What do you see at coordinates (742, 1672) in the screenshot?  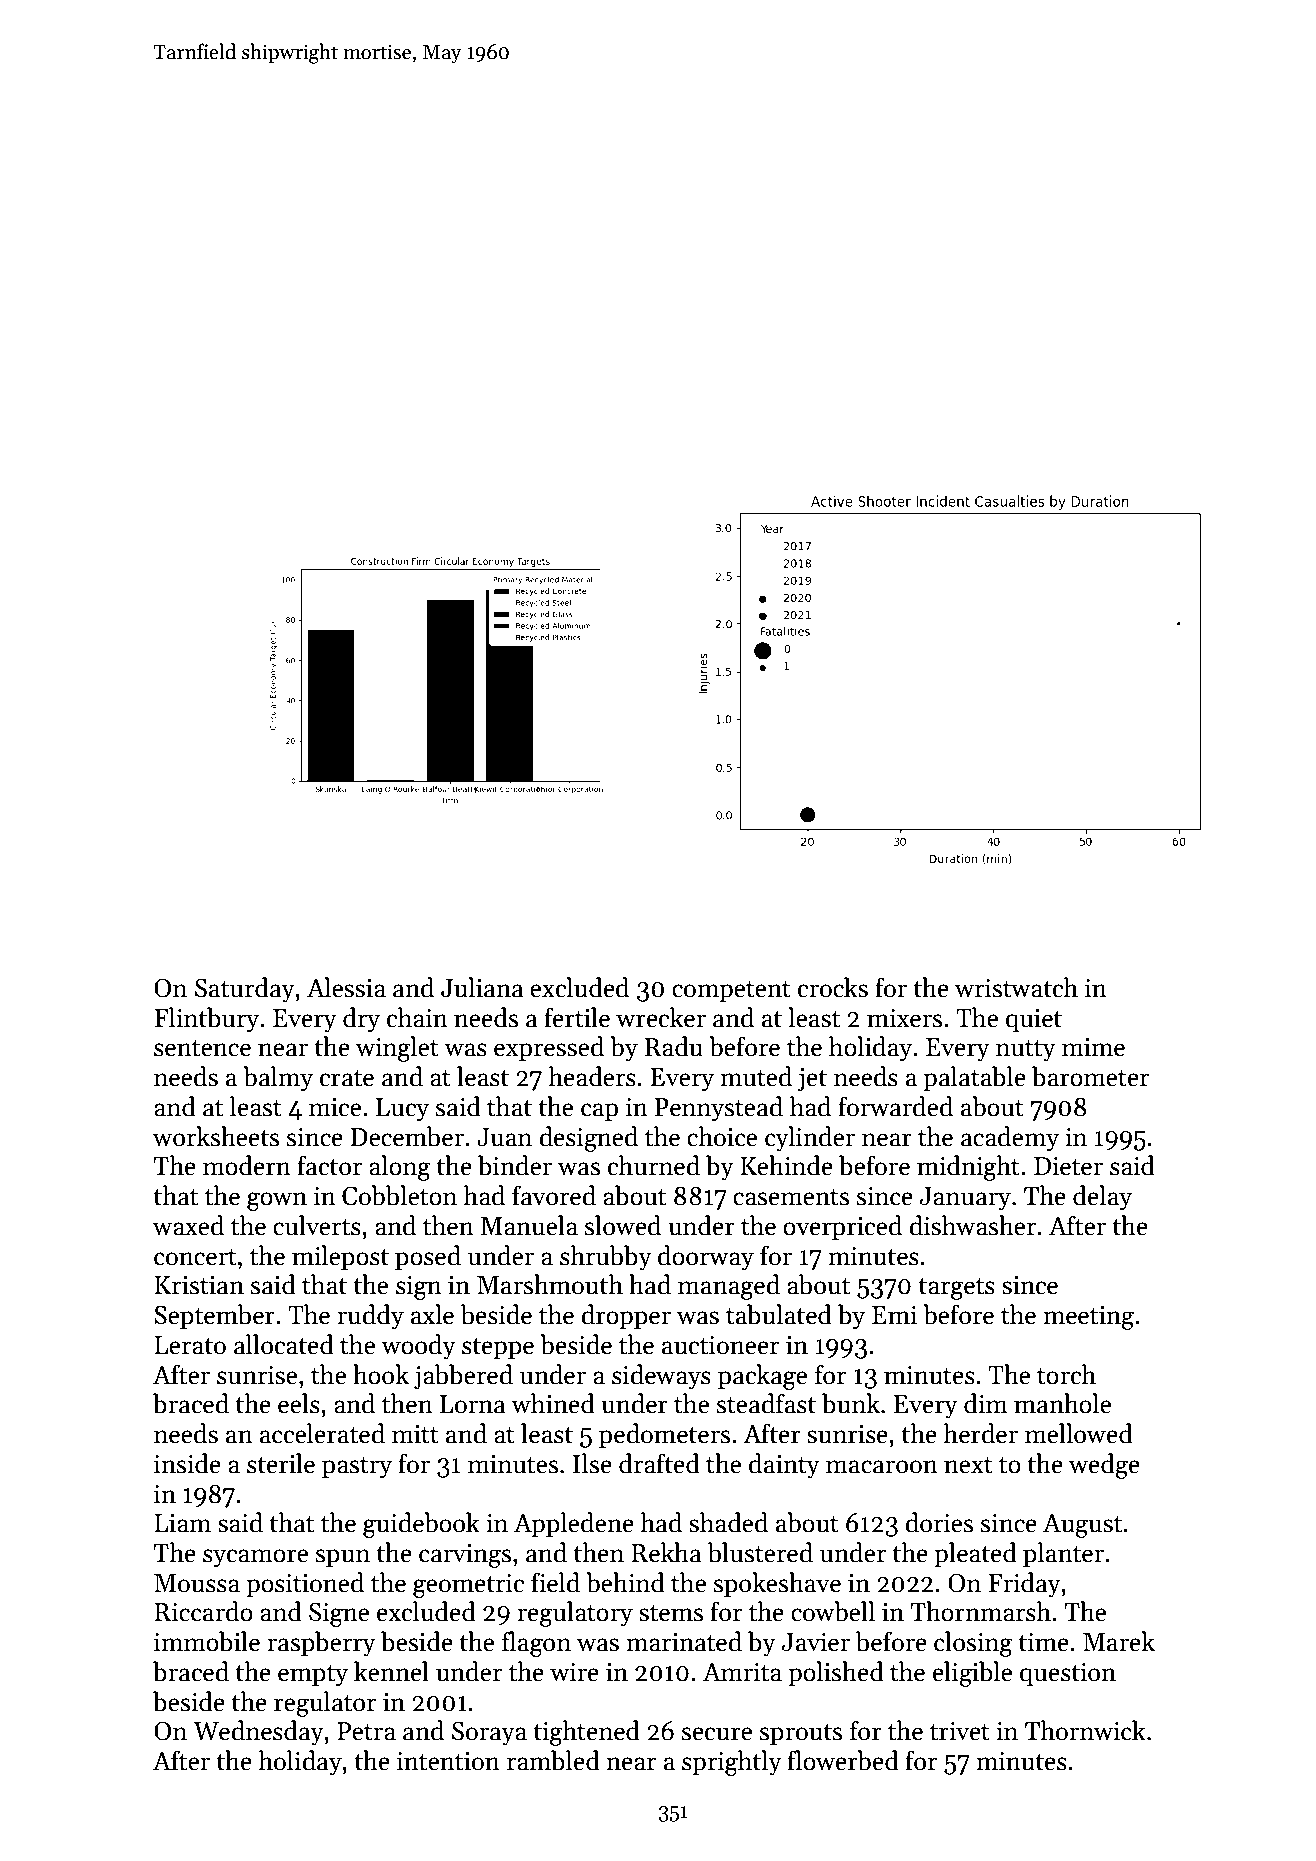 I see `Amrita` at bounding box center [742, 1672].
